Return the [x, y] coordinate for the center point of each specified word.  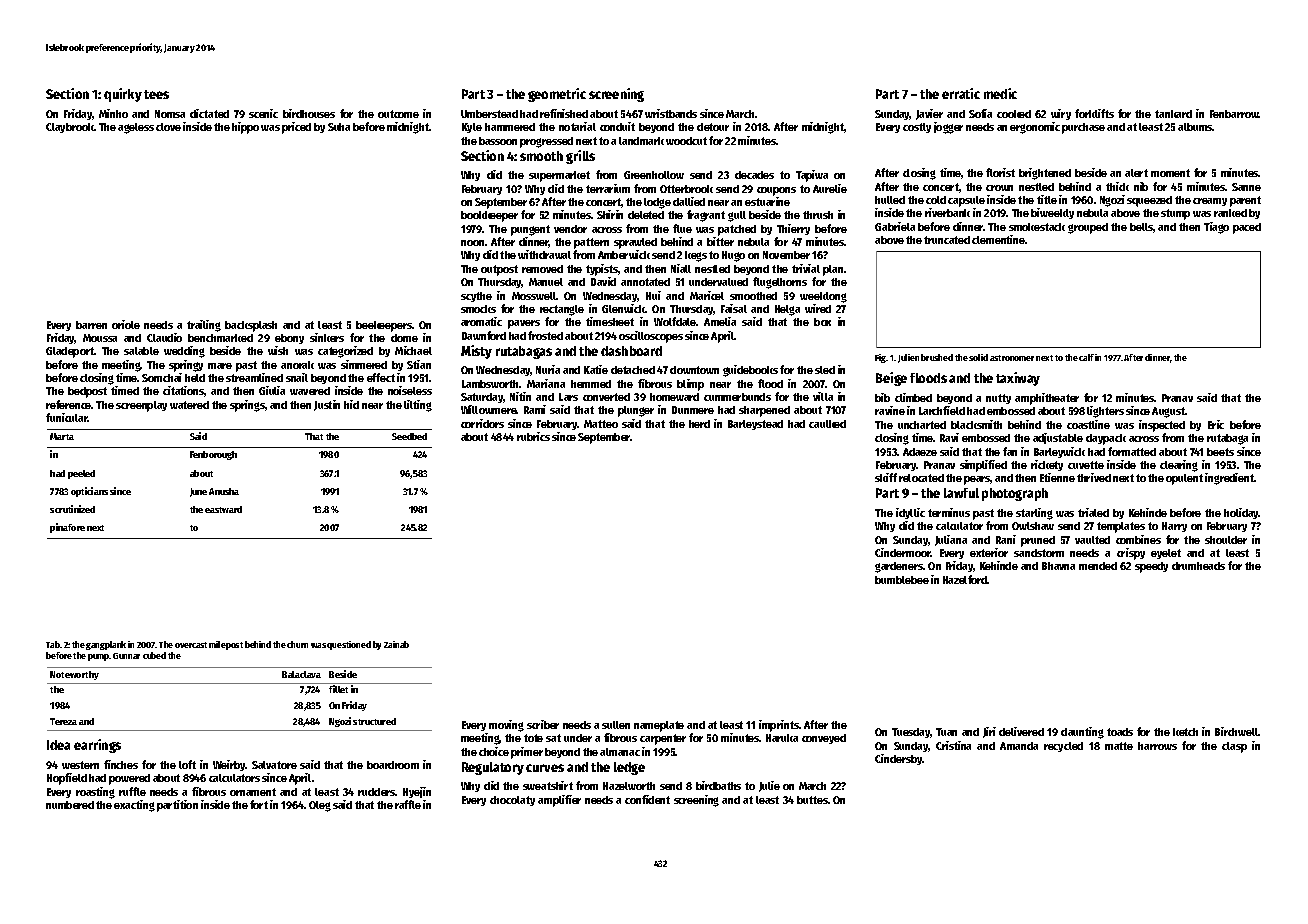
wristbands [671, 113]
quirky [123, 95]
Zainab [396, 644]
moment [1170, 173]
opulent [1184, 479]
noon [472, 243]
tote [533, 738]
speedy [1151, 567]
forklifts [1094, 113]
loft [187, 764]
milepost [226, 645]
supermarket [559, 176]
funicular [67, 417]
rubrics [533, 436]
